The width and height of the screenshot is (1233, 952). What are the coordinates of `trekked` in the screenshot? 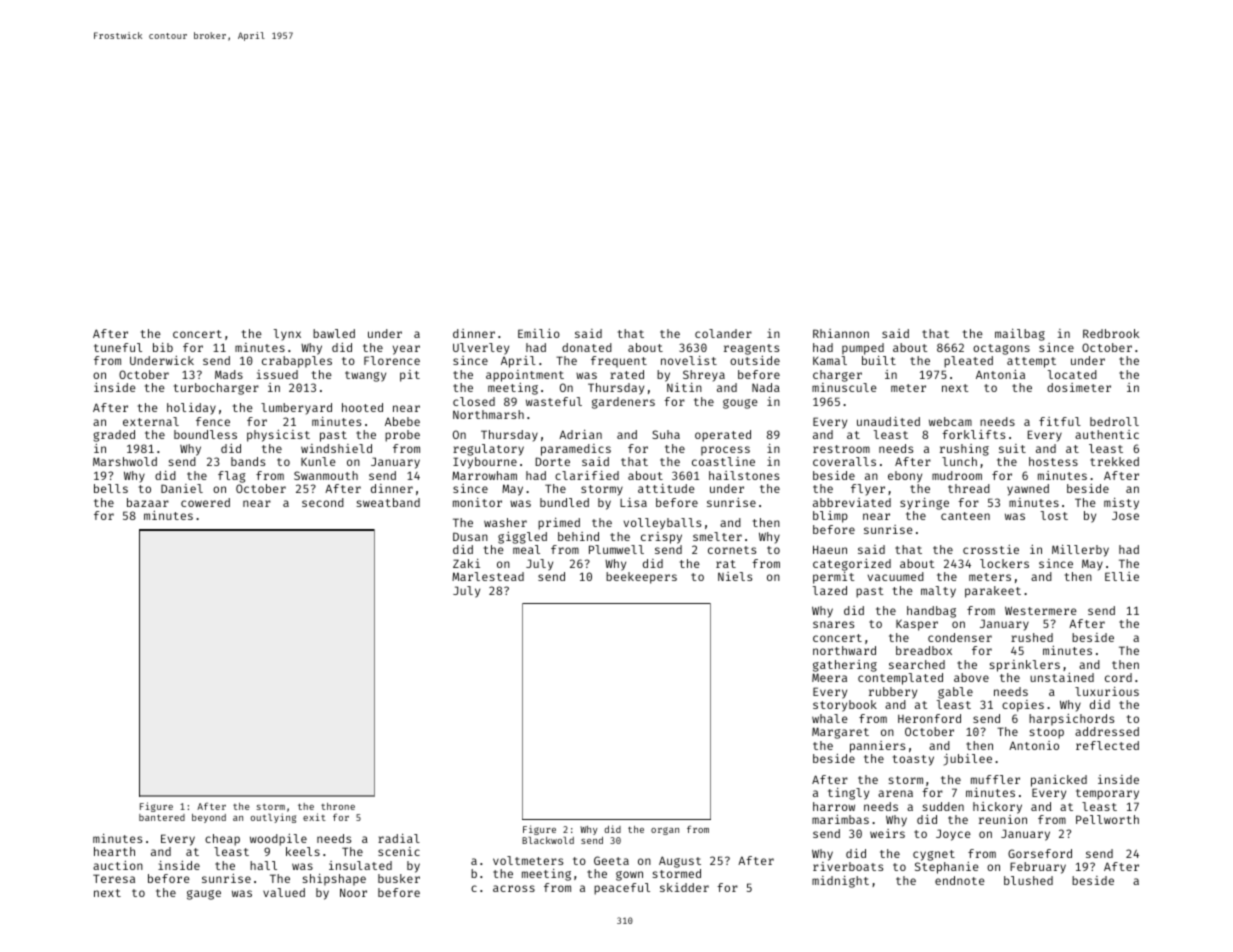 It's located at (1114, 461).
